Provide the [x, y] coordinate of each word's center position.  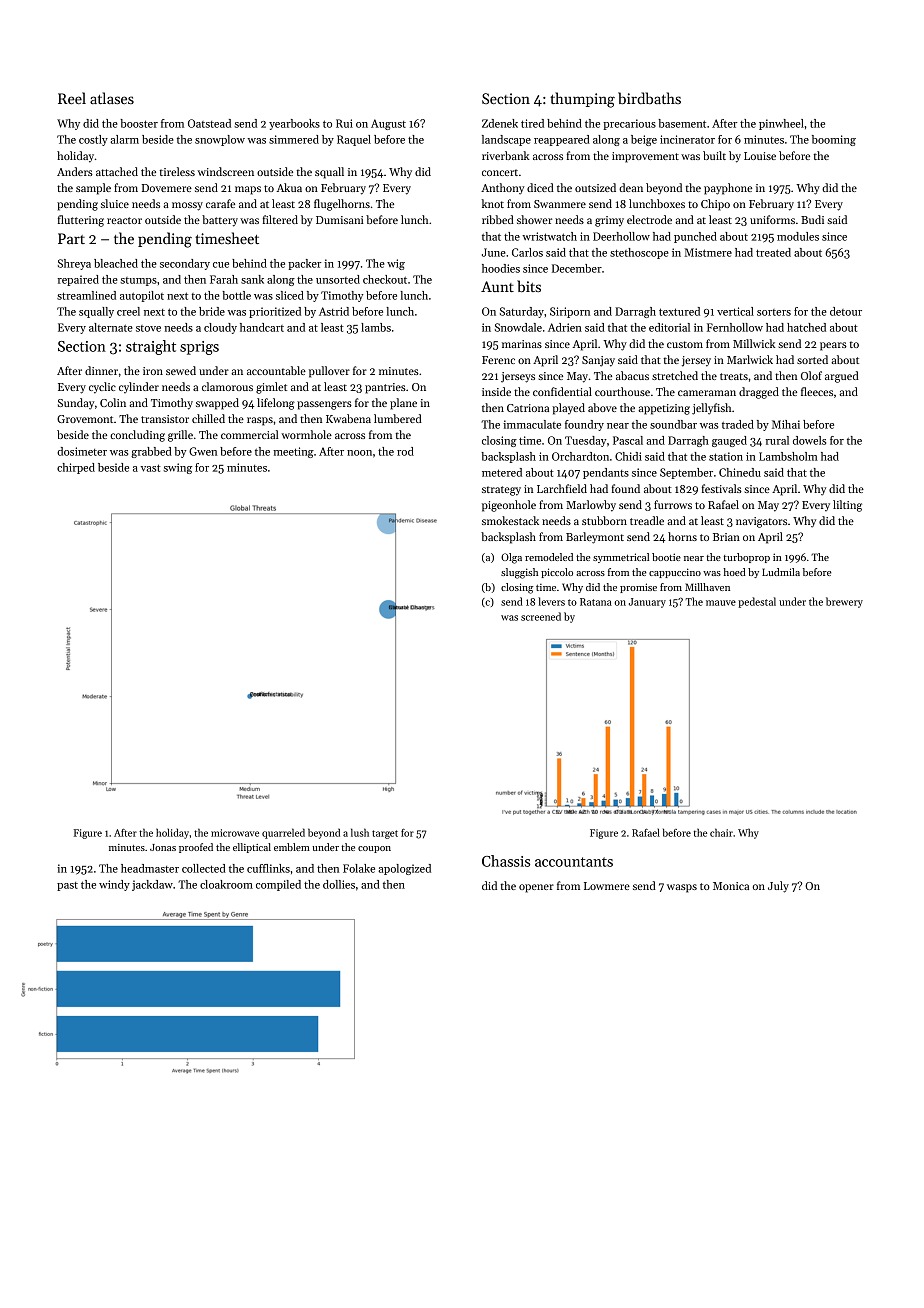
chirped [76, 468]
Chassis [506, 861]
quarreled [283, 833]
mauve [721, 603]
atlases [112, 98]
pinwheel [781, 124]
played [568, 409]
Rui [344, 123]
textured [679, 311]
